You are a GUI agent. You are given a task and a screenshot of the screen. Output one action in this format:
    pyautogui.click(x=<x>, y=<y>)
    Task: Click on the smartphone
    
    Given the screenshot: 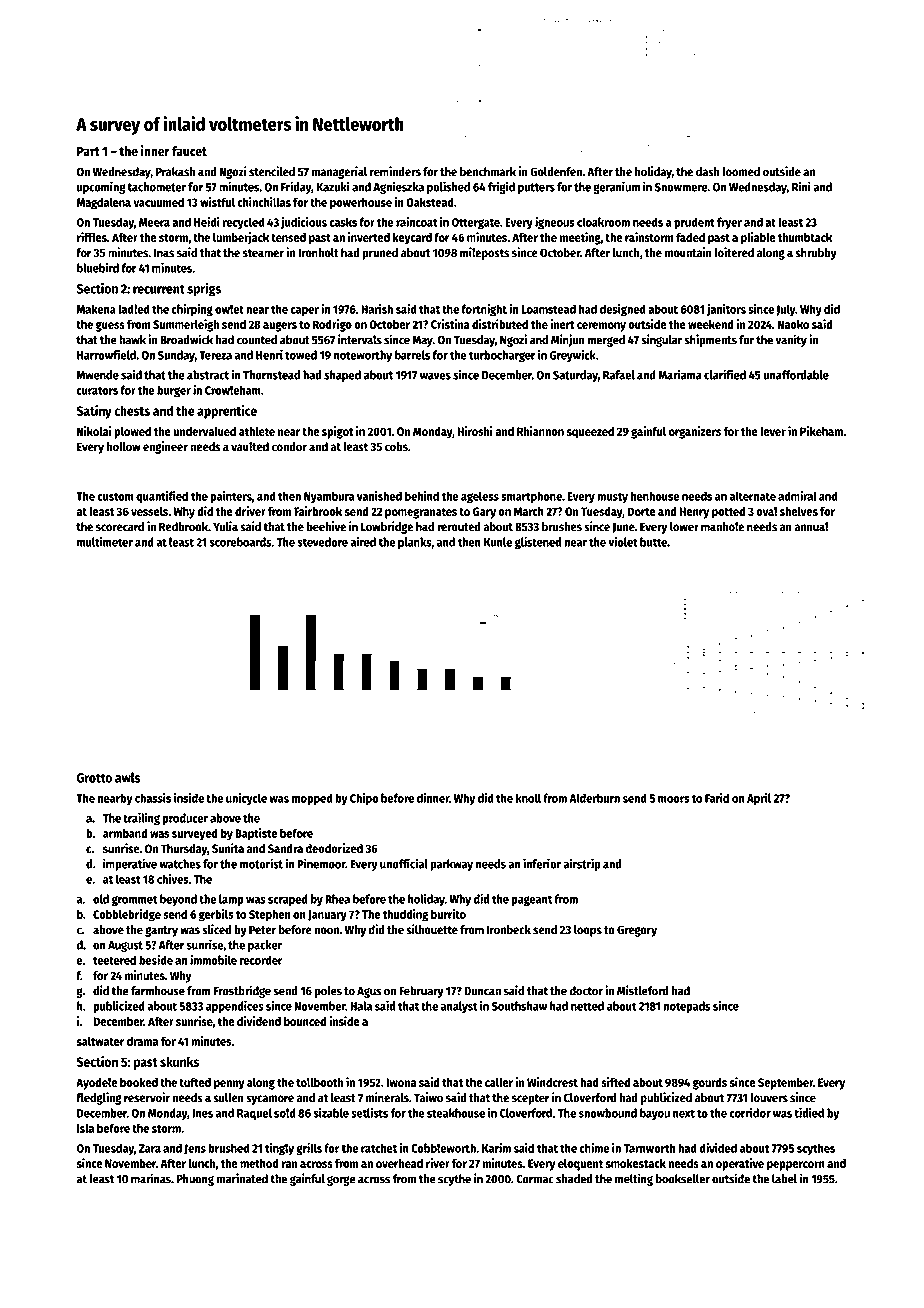 What is the action you would take?
    pyautogui.click(x=531, y=497)
